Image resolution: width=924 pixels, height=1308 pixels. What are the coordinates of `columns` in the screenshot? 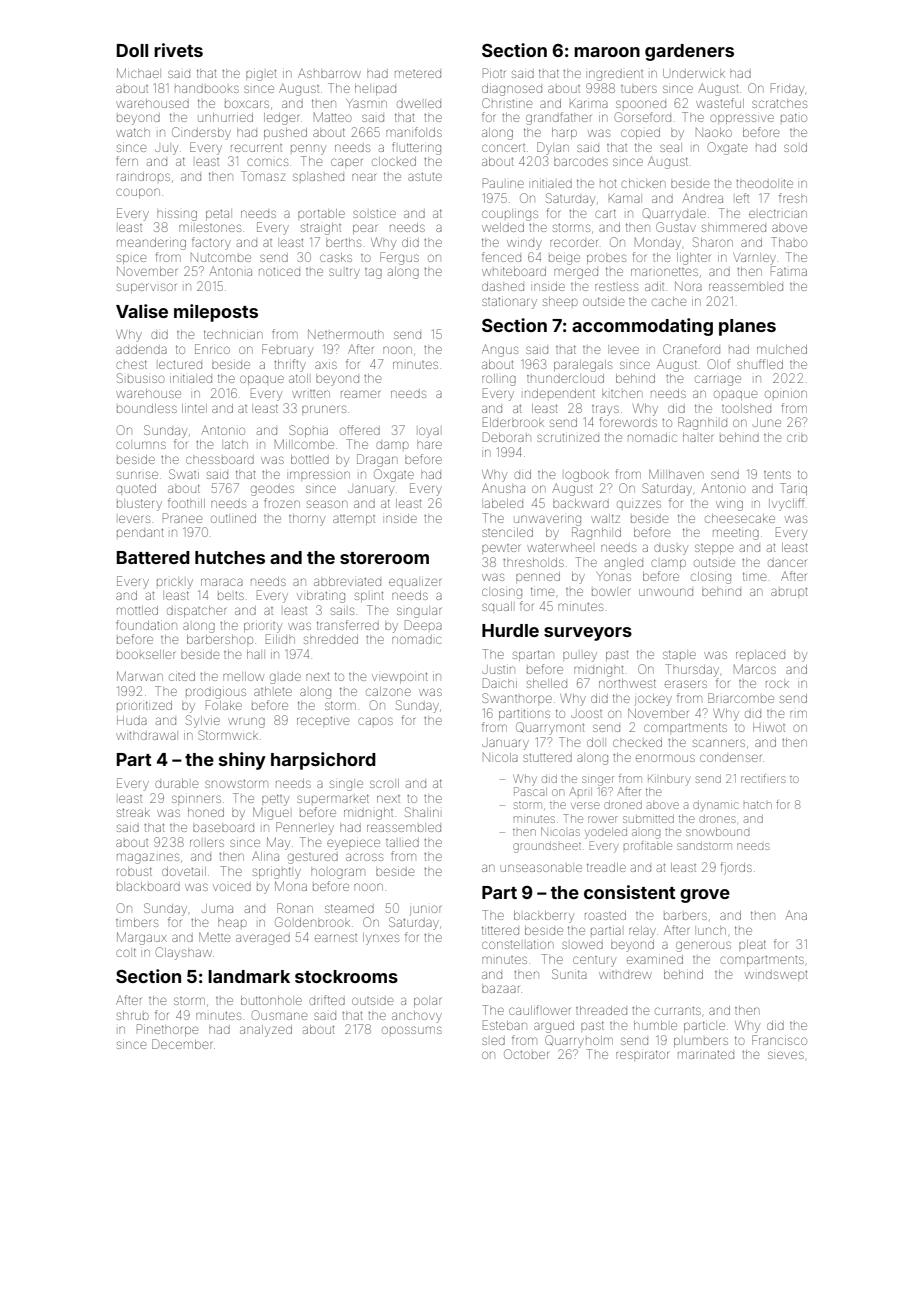 It's located at (141, 445).
